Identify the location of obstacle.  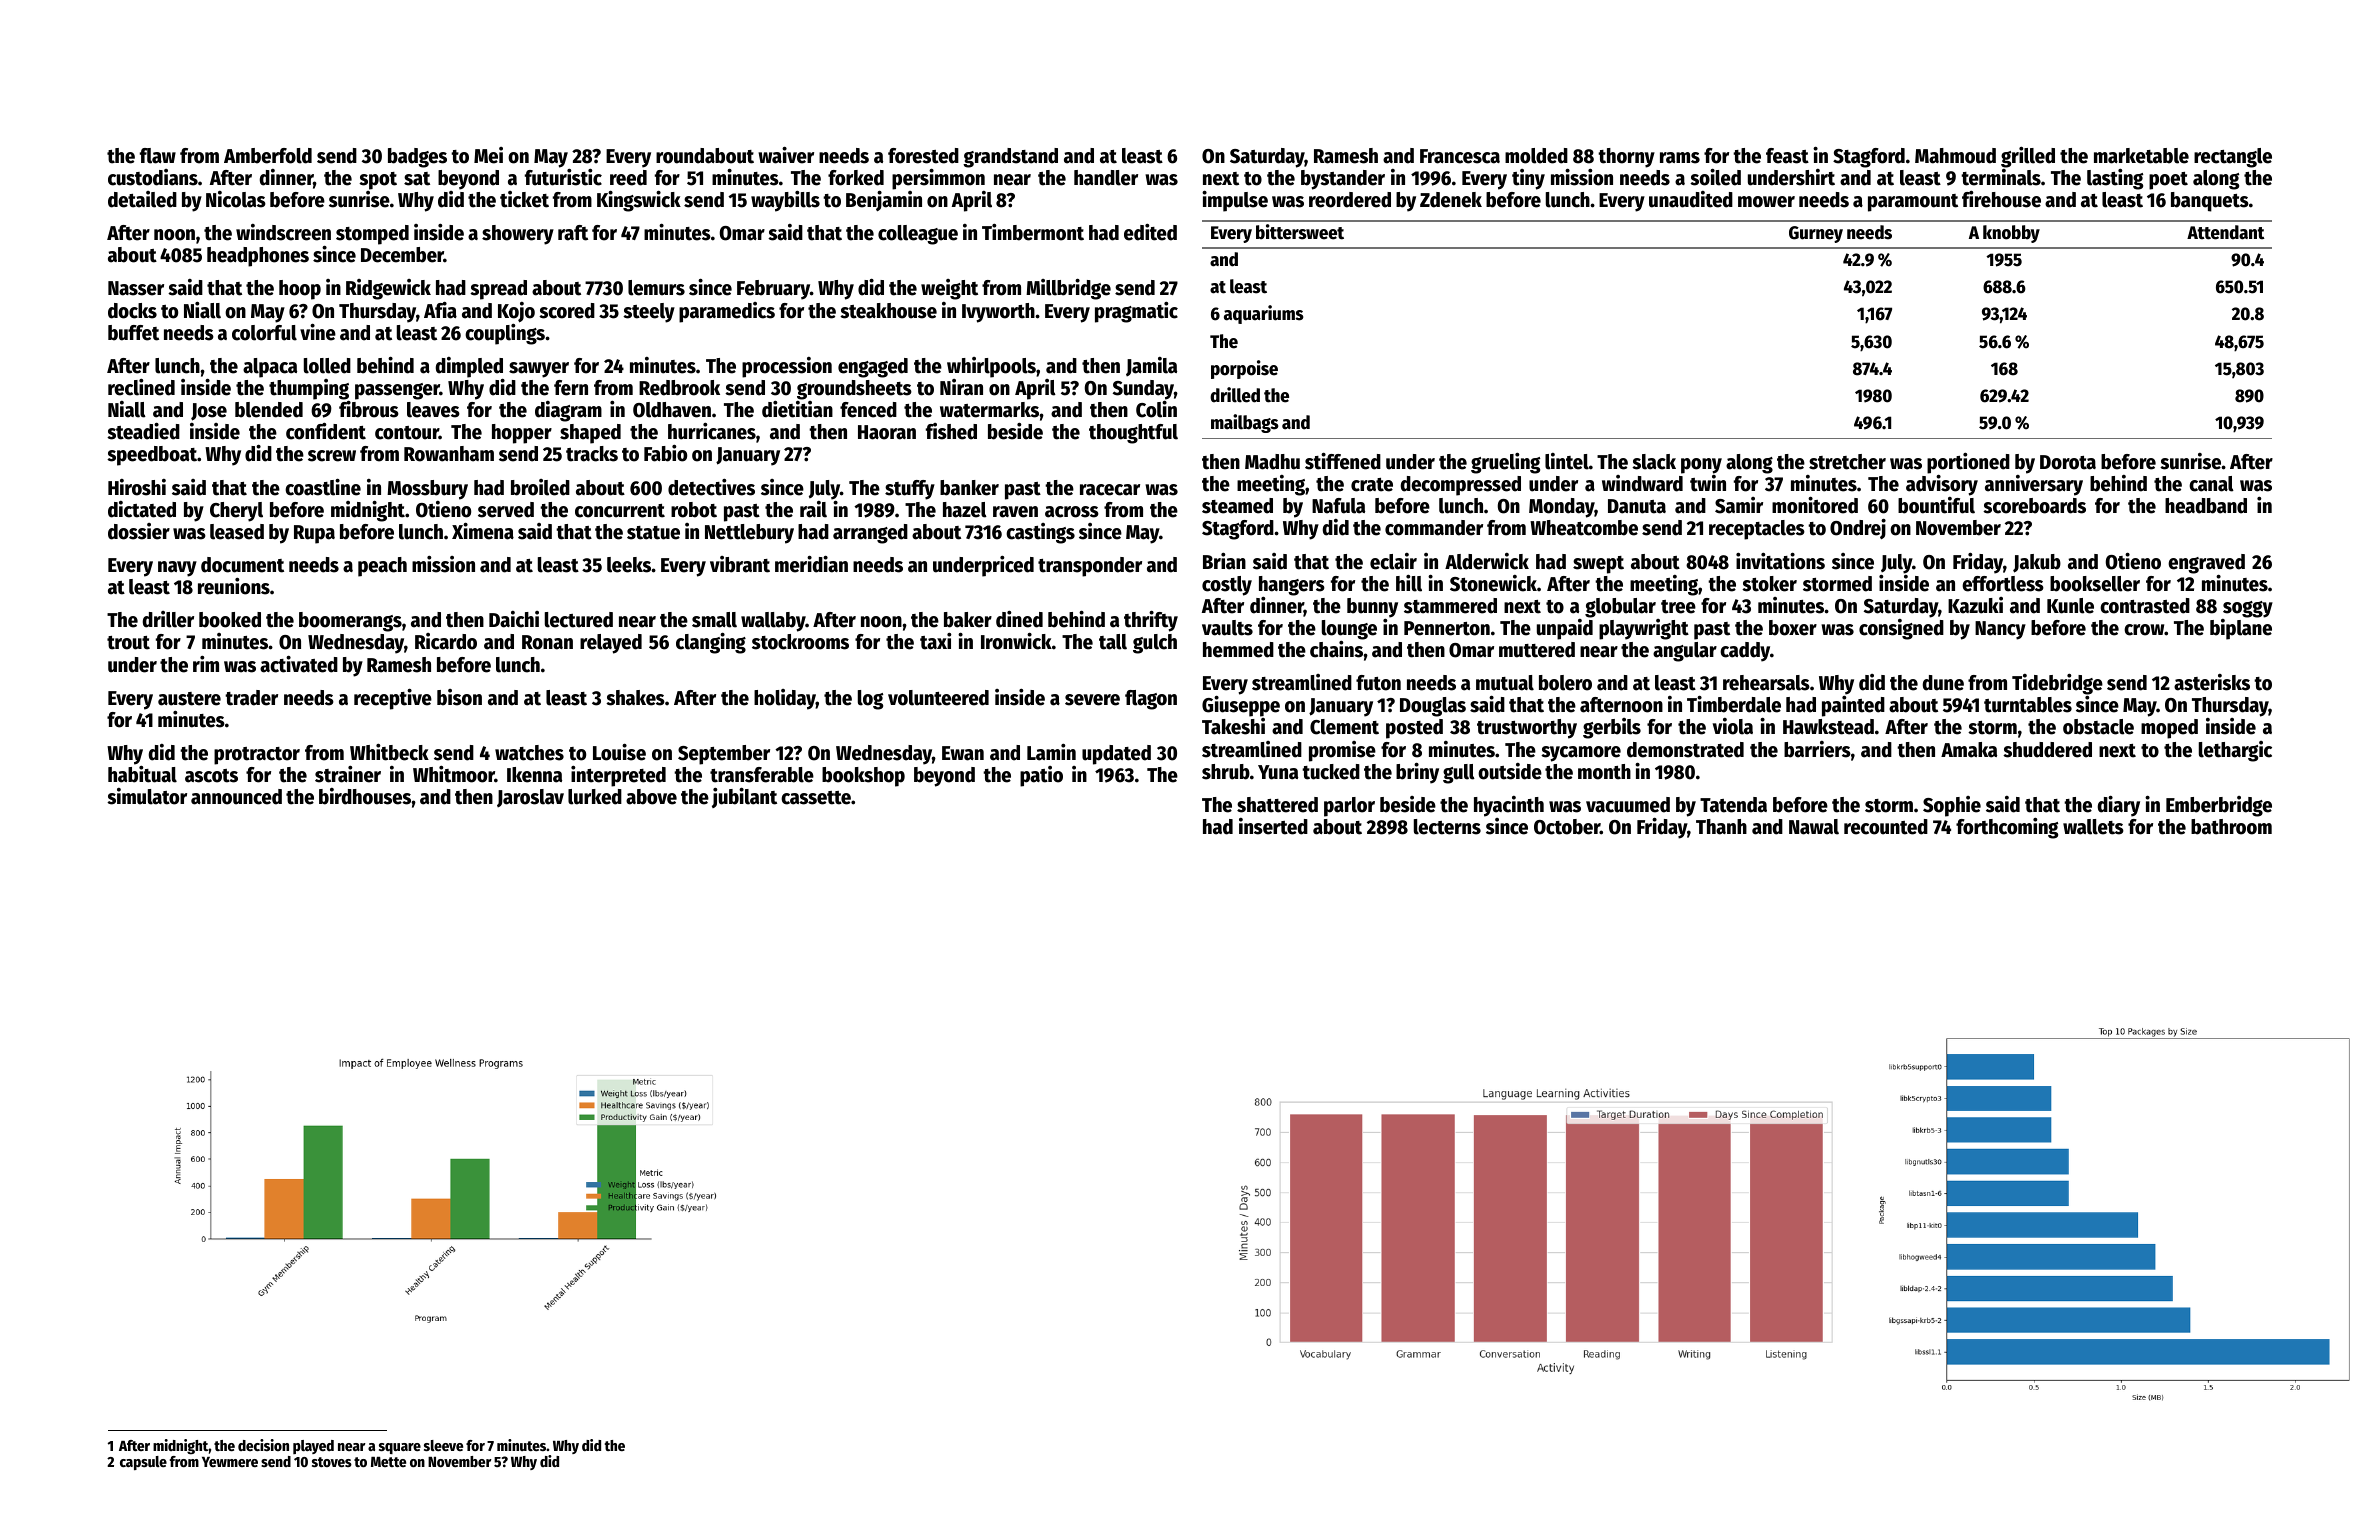
(2098, 727).
